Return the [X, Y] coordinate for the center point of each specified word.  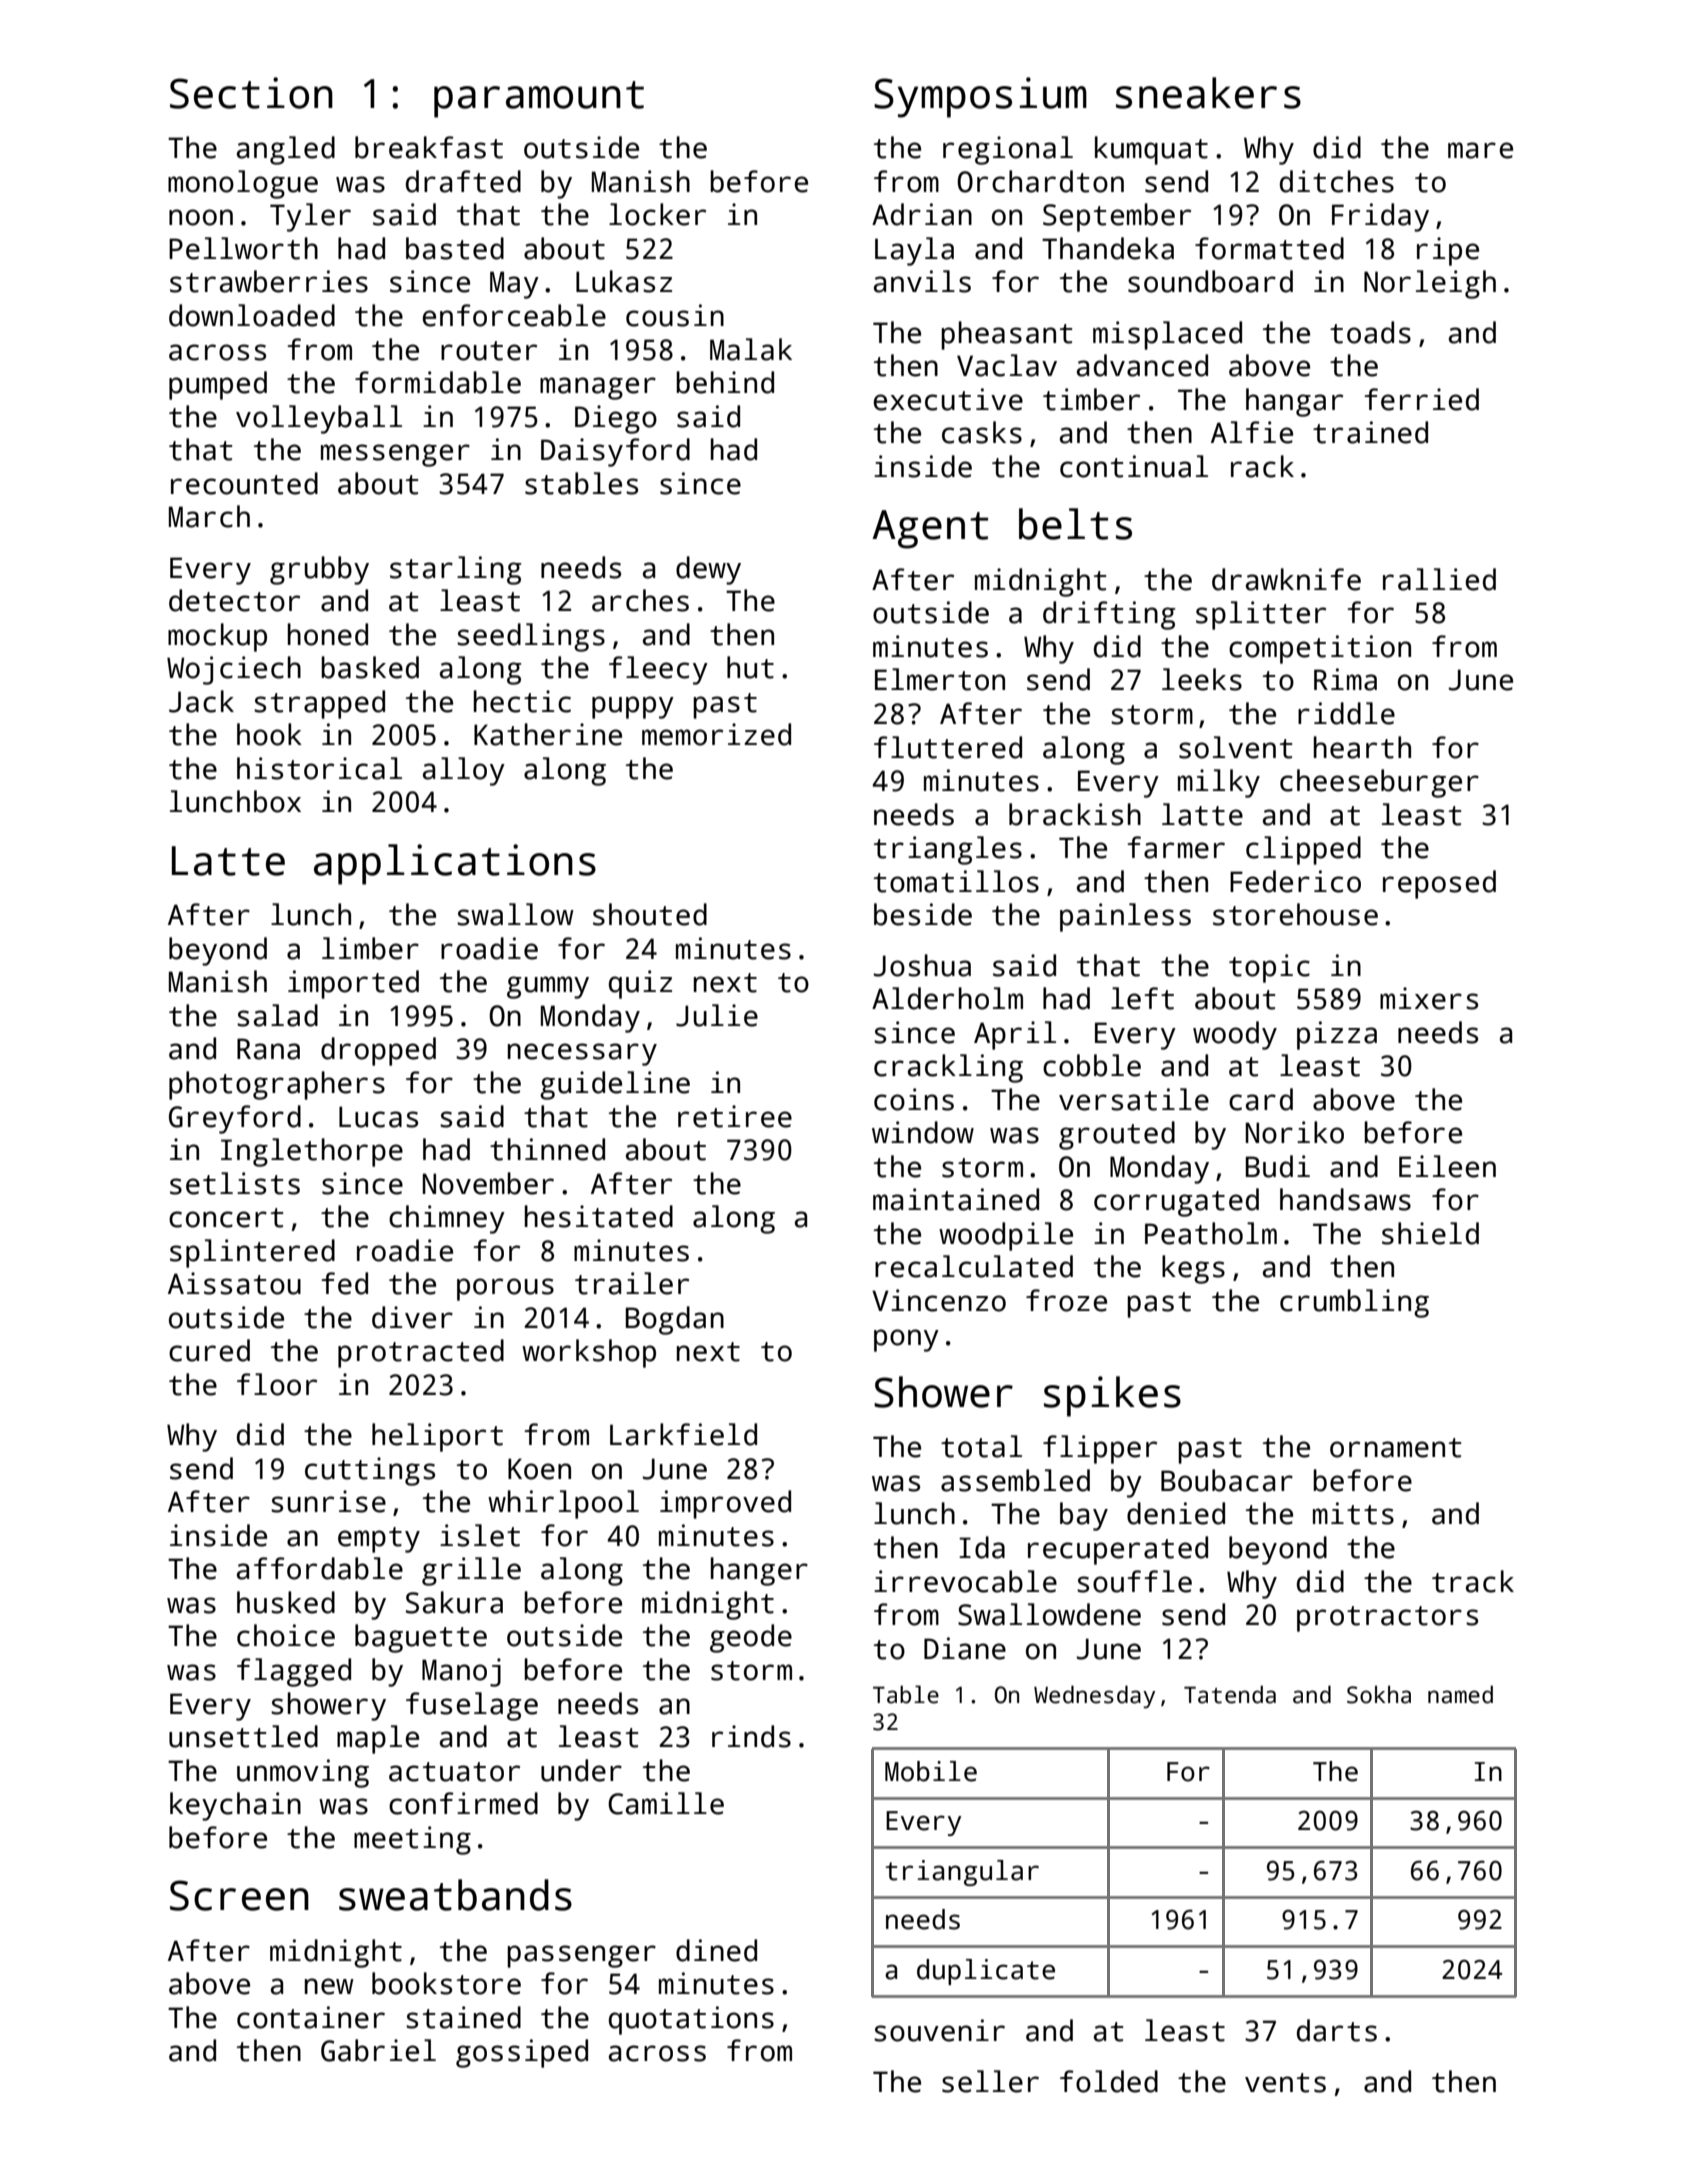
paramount [539, 99]
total [981, 1446]
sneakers [1208, 93]
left [1142, 998]
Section [251, 93]
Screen [239, 1895]
